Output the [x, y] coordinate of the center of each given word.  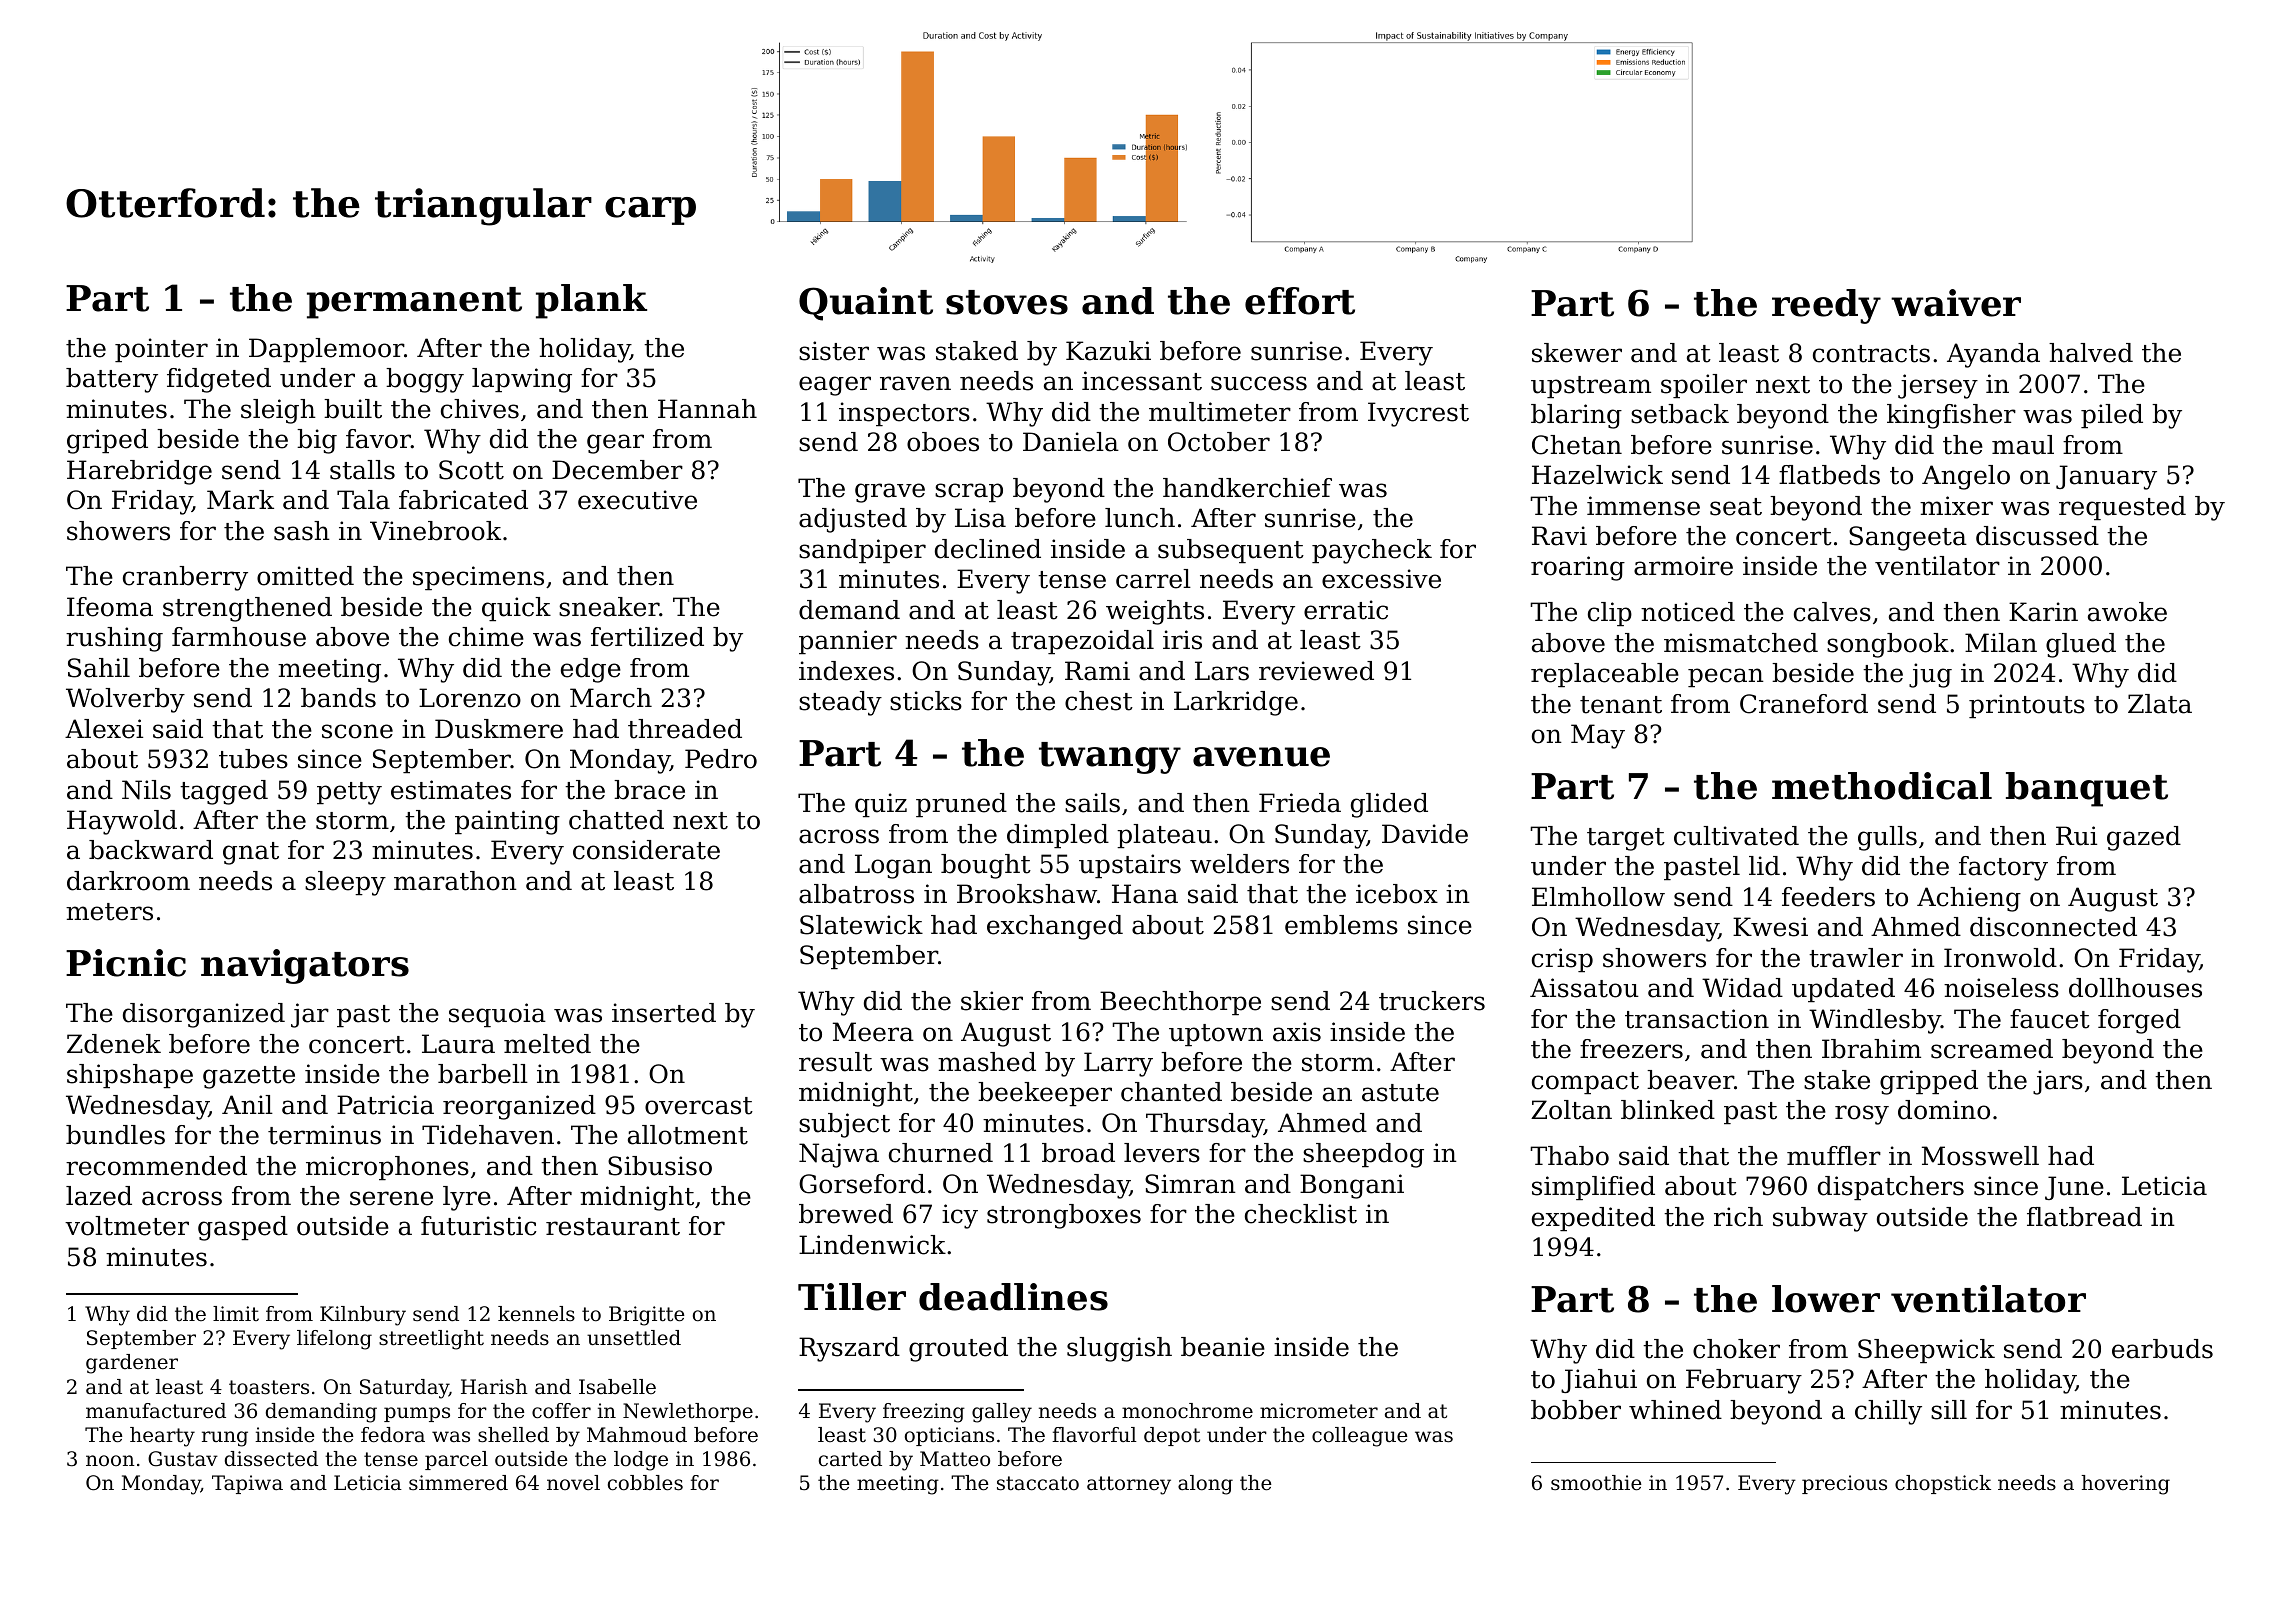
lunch [1140, 518]
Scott [471, 470]
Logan [893, 866]
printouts [2027, 706]
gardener [132, 1364]
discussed [2037, 536]
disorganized [204, 1015]
